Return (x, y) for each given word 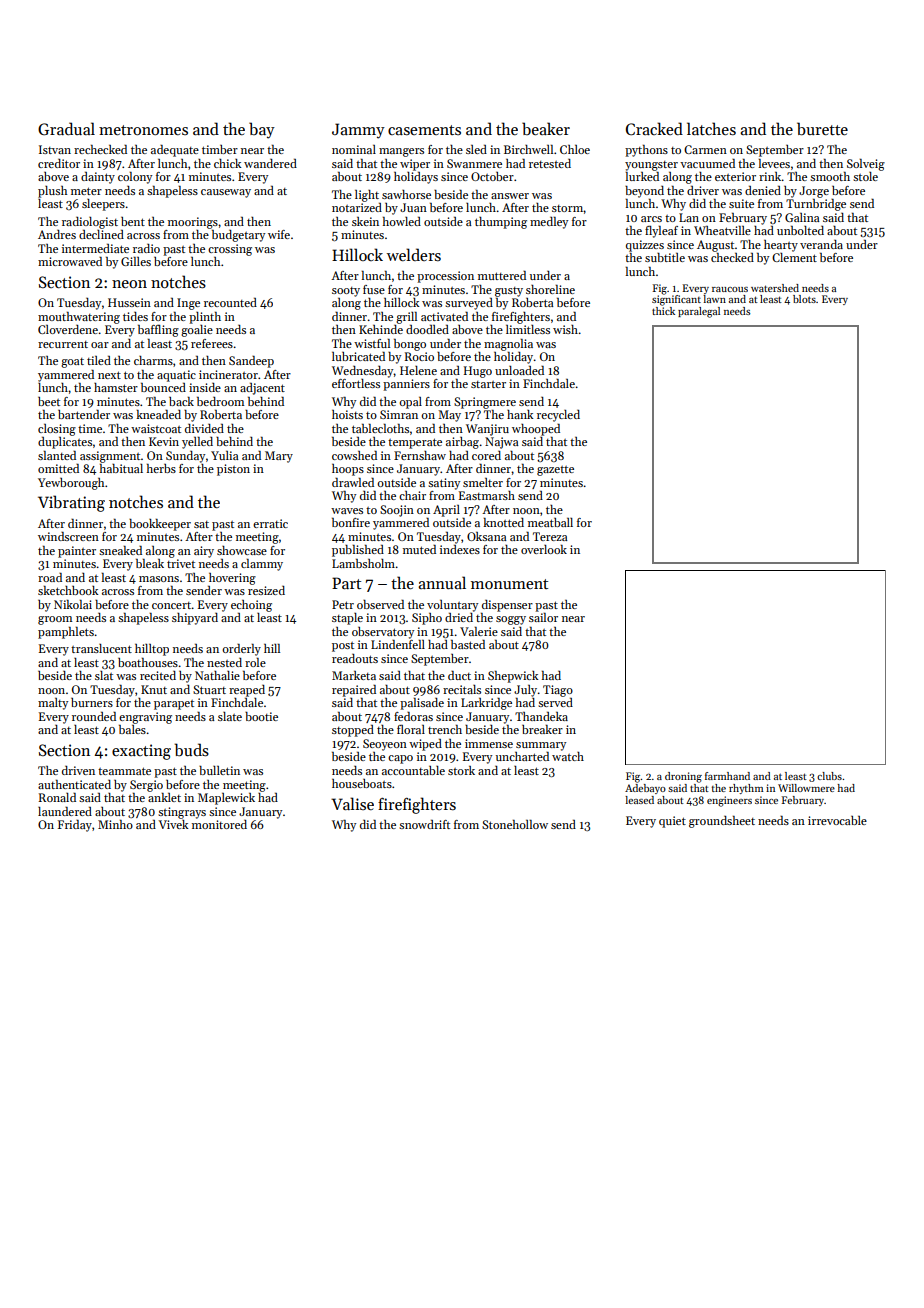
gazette (555, 471)
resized (266, 590)
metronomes (143, 130)
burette (822, 129)
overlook (544, 549)
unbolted (800, 230)
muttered (502, 275)
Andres (57, 234)
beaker (546, 128)
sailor (543, 617)
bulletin (219, 770)
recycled (558, 416)
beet (49, 401)
